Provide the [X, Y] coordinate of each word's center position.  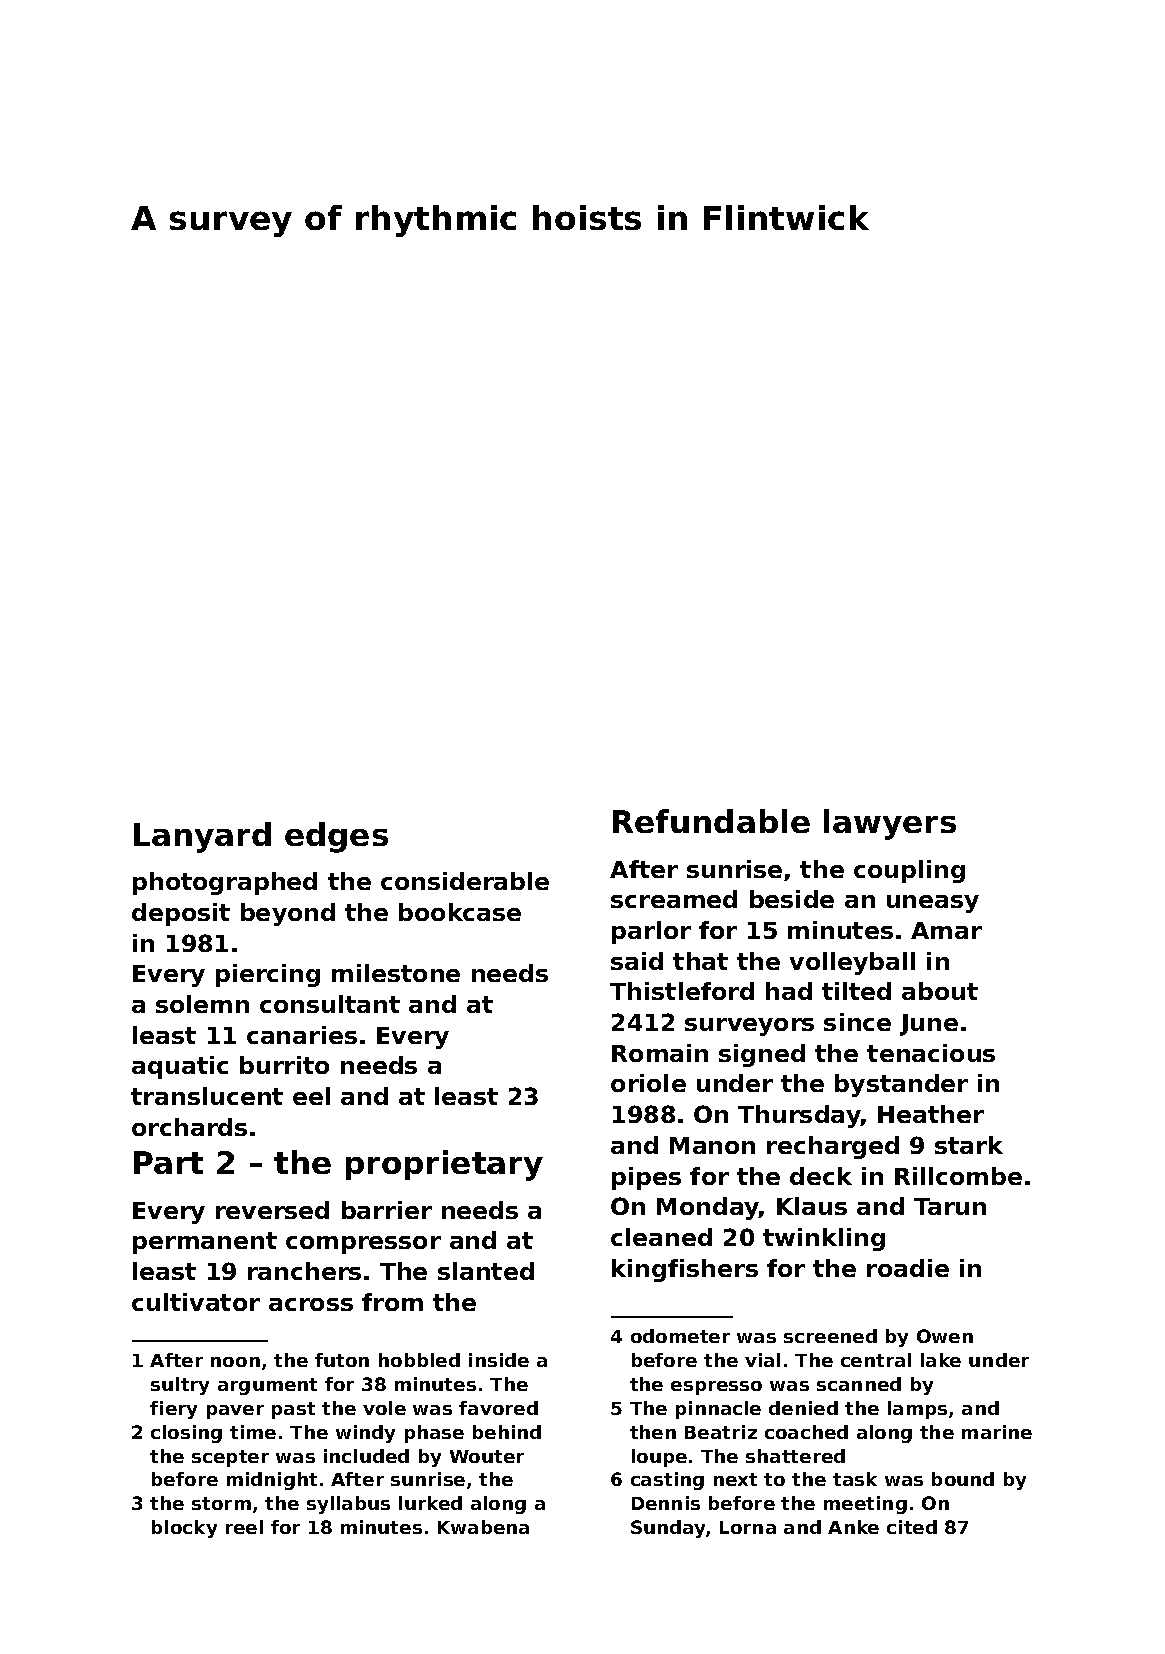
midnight [272, 1481]
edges [336, 837]
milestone [396, 973]
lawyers [890, 824]
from [392, 1302]
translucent [207, 1096]
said [637, 961]
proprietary [444, 1165]
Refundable [711, 821]
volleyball [852, 963]
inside [499, 1360]
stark [969, 1145]
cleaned [661, 1237]
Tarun [950, 1206]
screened [830, 1336]
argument [267, 1386]
